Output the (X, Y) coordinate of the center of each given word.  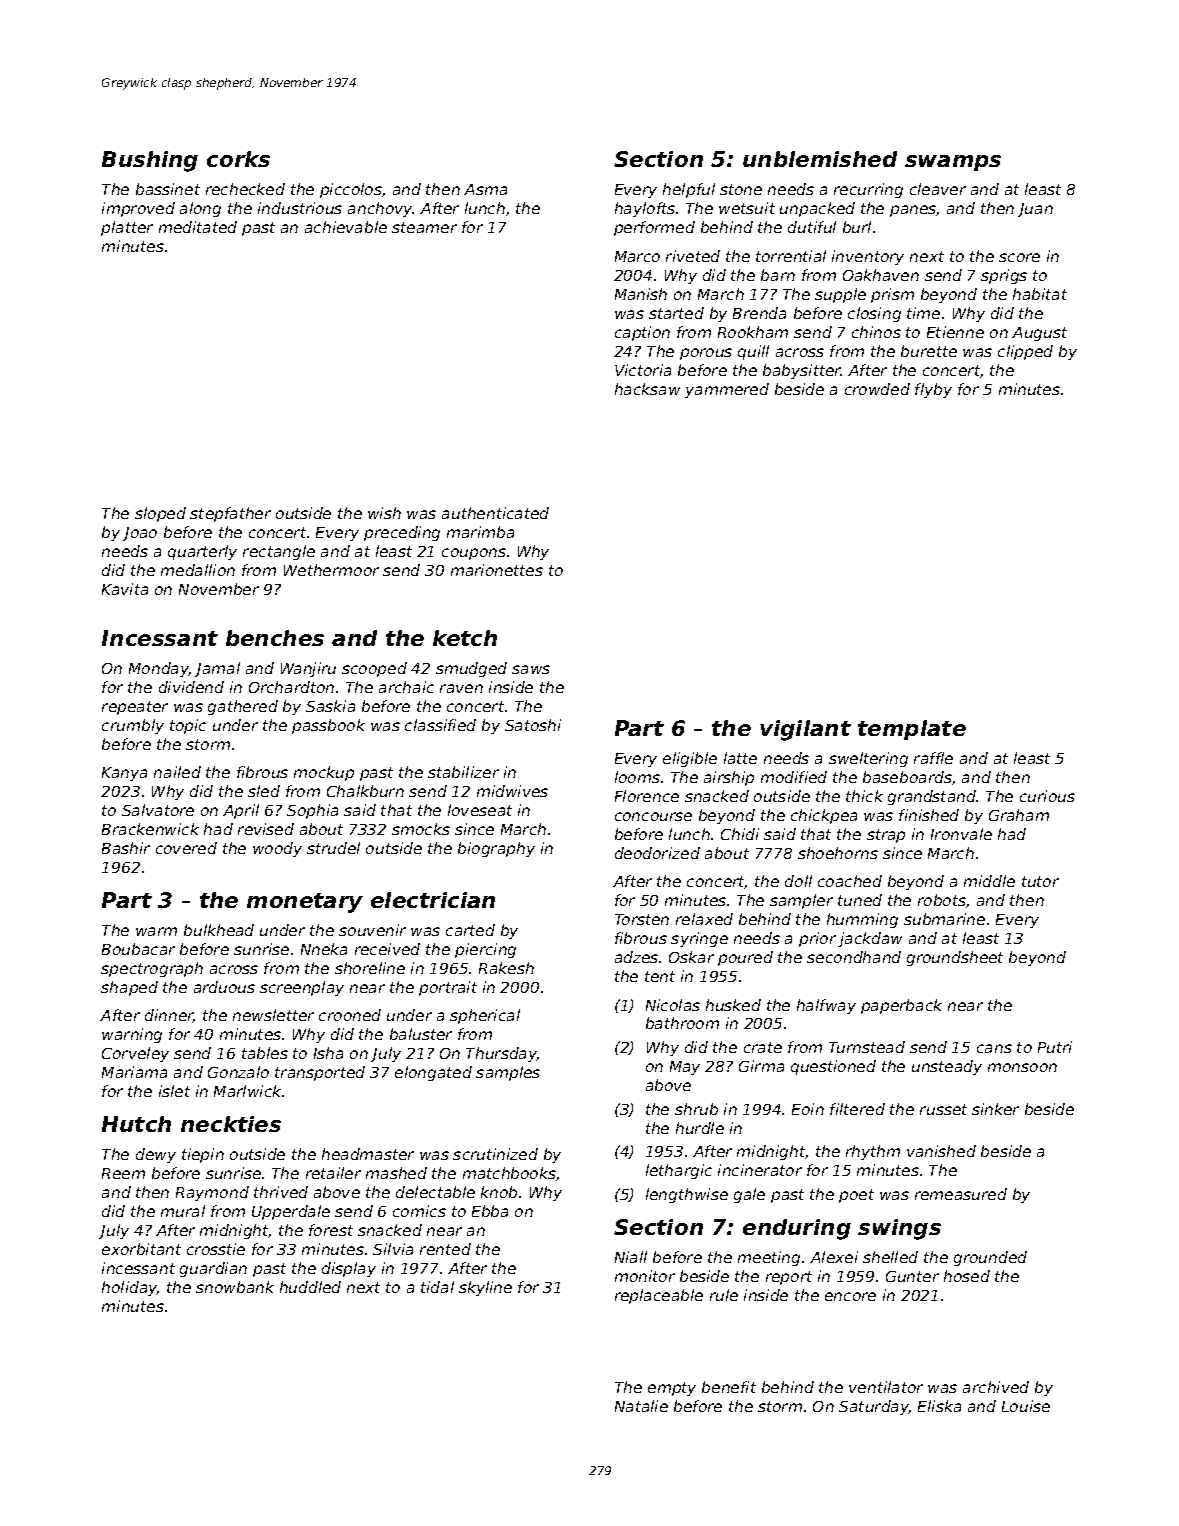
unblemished (820, 159)
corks (238, 159)
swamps (953, 163)
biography (496, 849)
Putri (1055, 1047)
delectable (435, 1192)
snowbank (235, 1287)
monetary (305, 903)
